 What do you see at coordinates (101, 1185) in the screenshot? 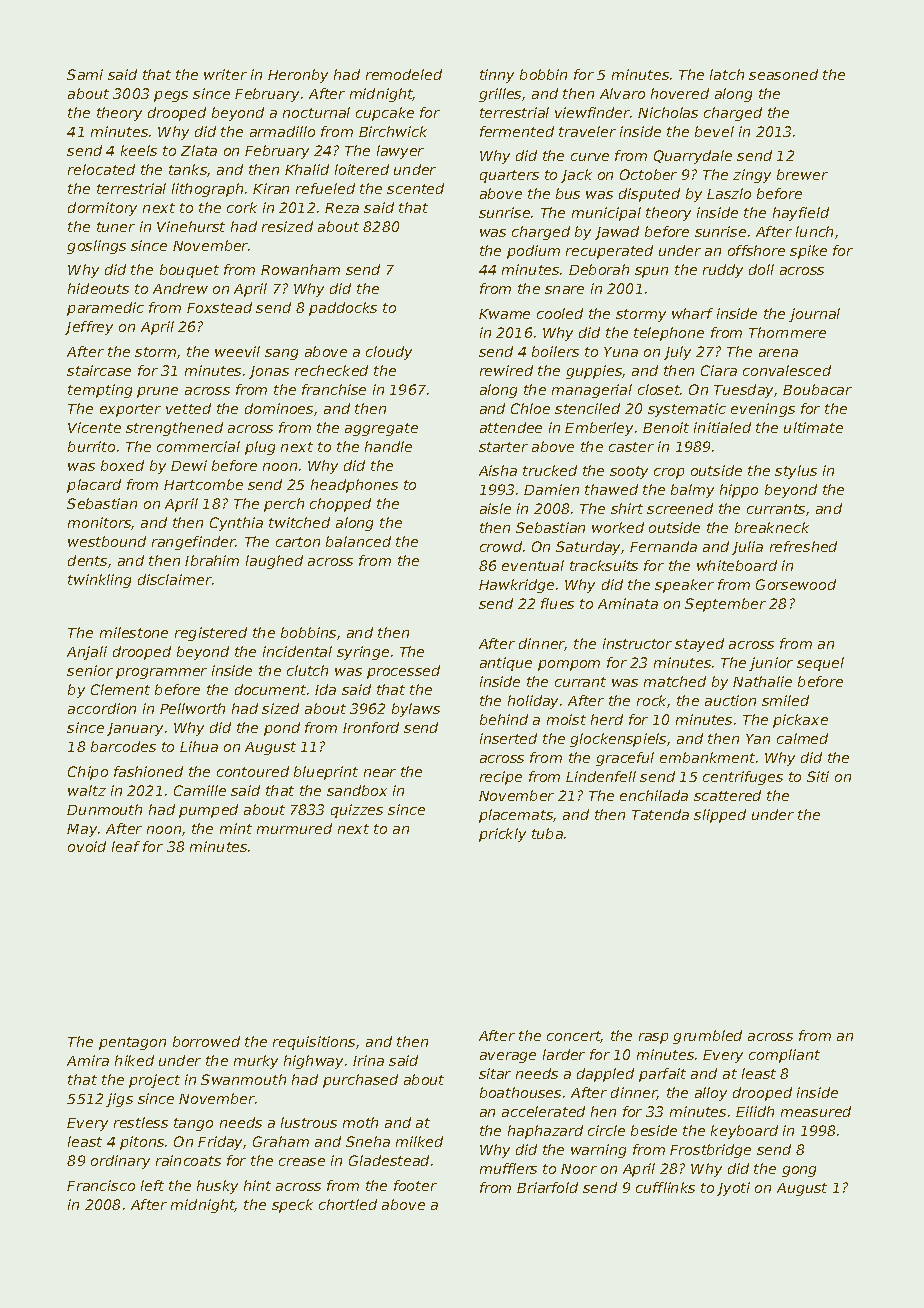
I see `Francisco` at bounding box center [101, 1185].
